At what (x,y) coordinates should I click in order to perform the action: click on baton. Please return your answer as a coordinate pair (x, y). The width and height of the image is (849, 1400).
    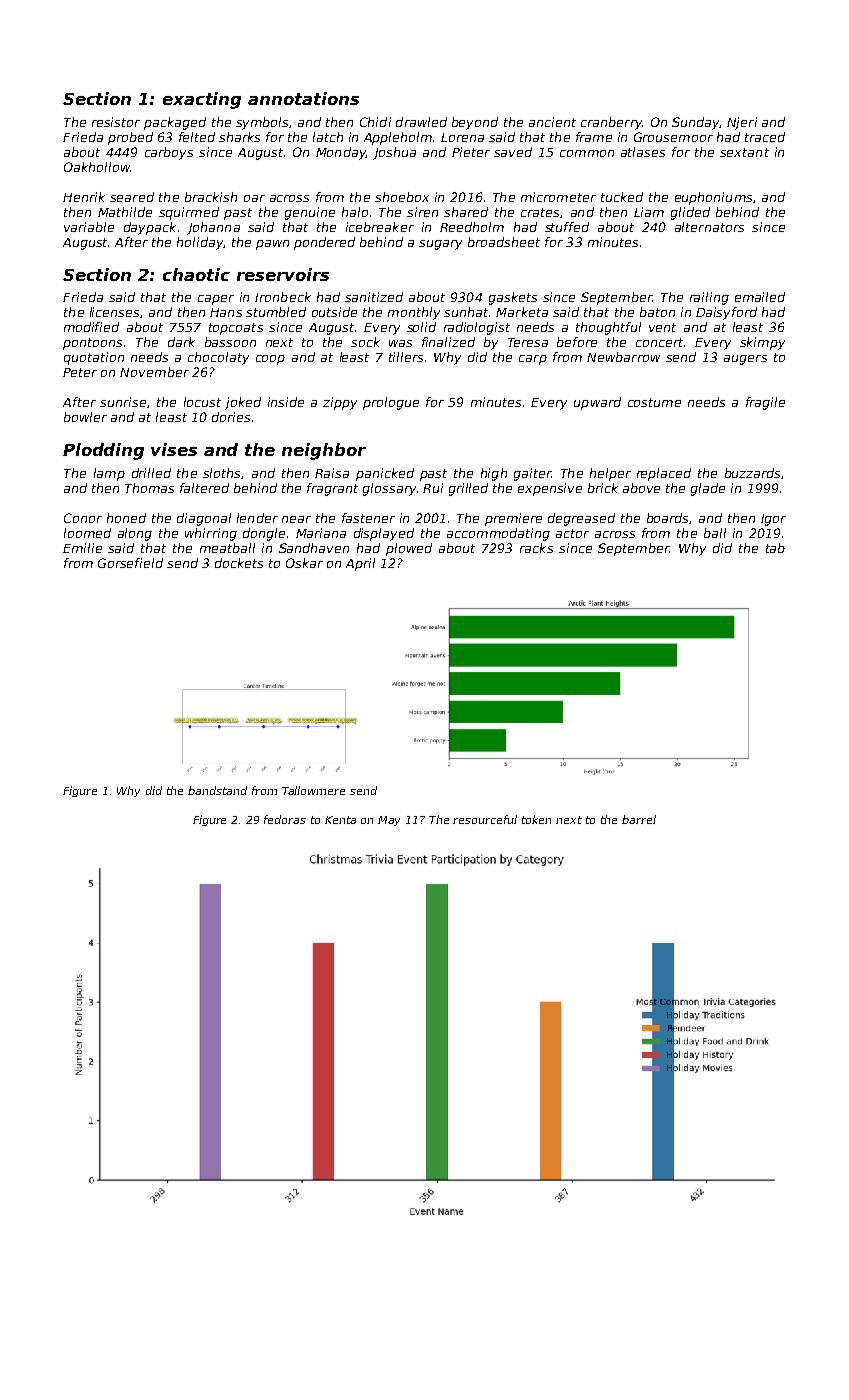
    Looking at the image, I should click on (657, 312).
